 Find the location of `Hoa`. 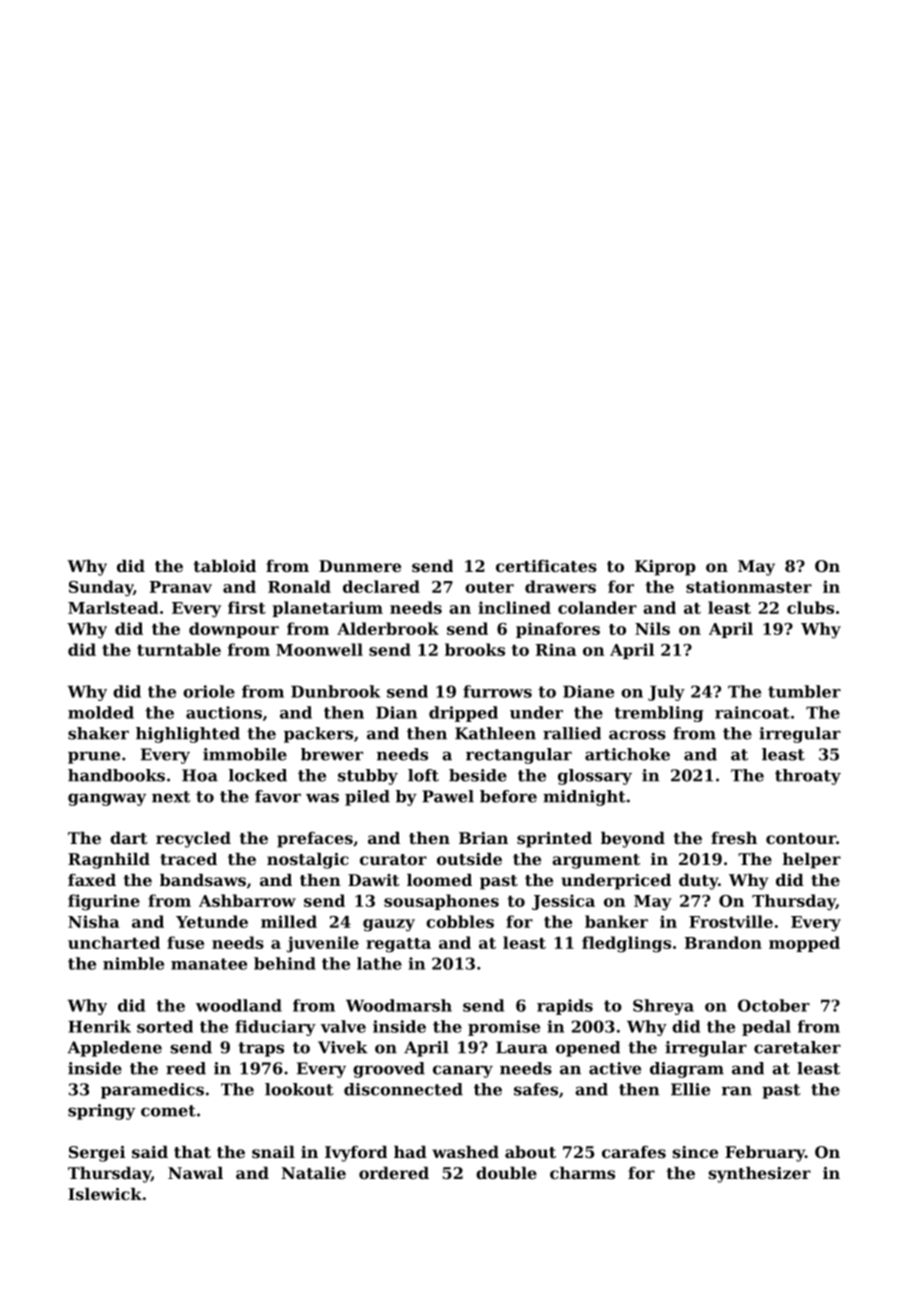

Hoa is located at coordinates (200, 775).
